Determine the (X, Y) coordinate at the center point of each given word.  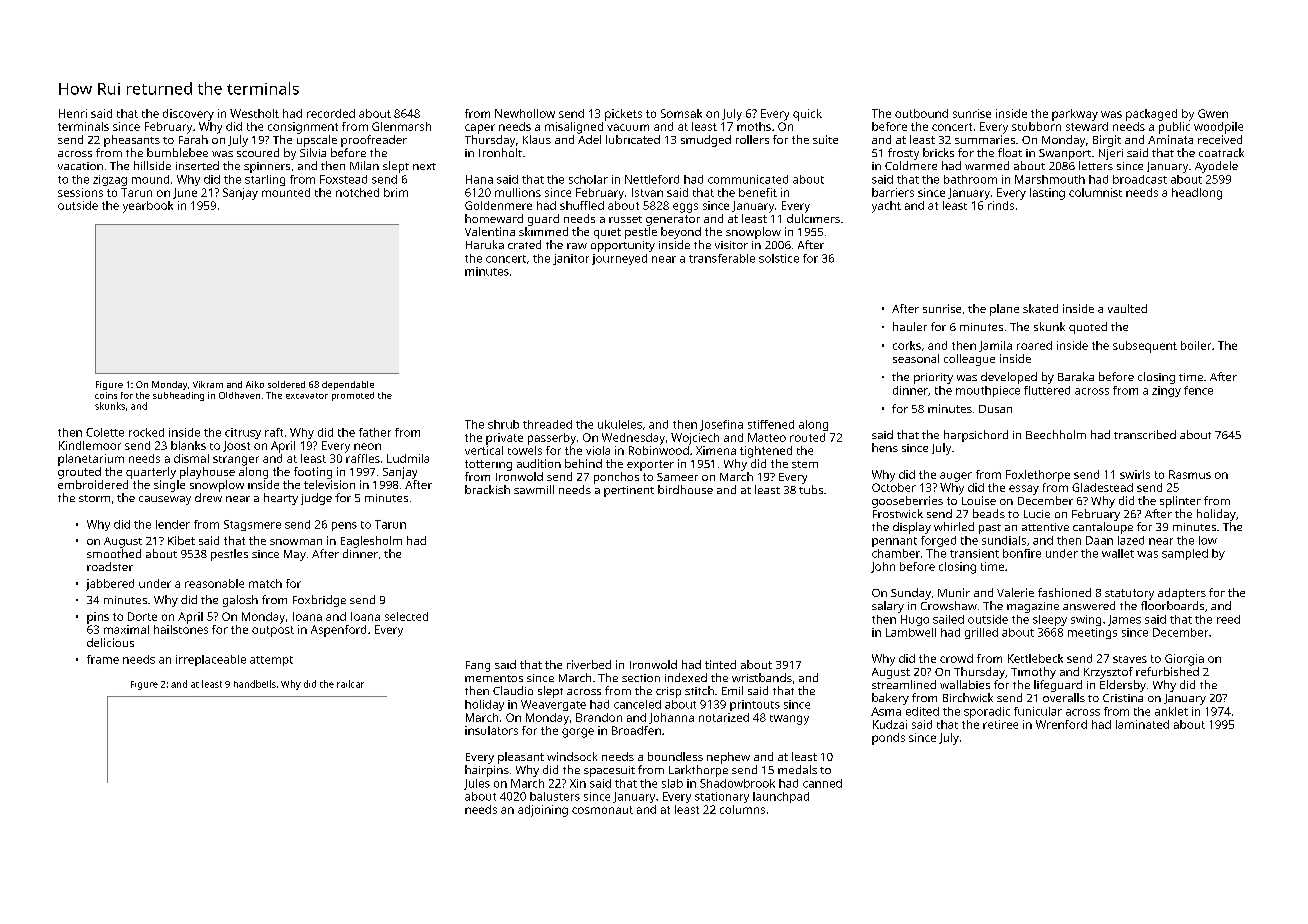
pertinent (629, 491)
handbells (255, 684)
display (912, 528)
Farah (193, 139)
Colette (105, 432)
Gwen (1213, 113)
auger (956, 477)
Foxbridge (319, 601)
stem (805, 464)
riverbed (589, 664)
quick (807, 115)
